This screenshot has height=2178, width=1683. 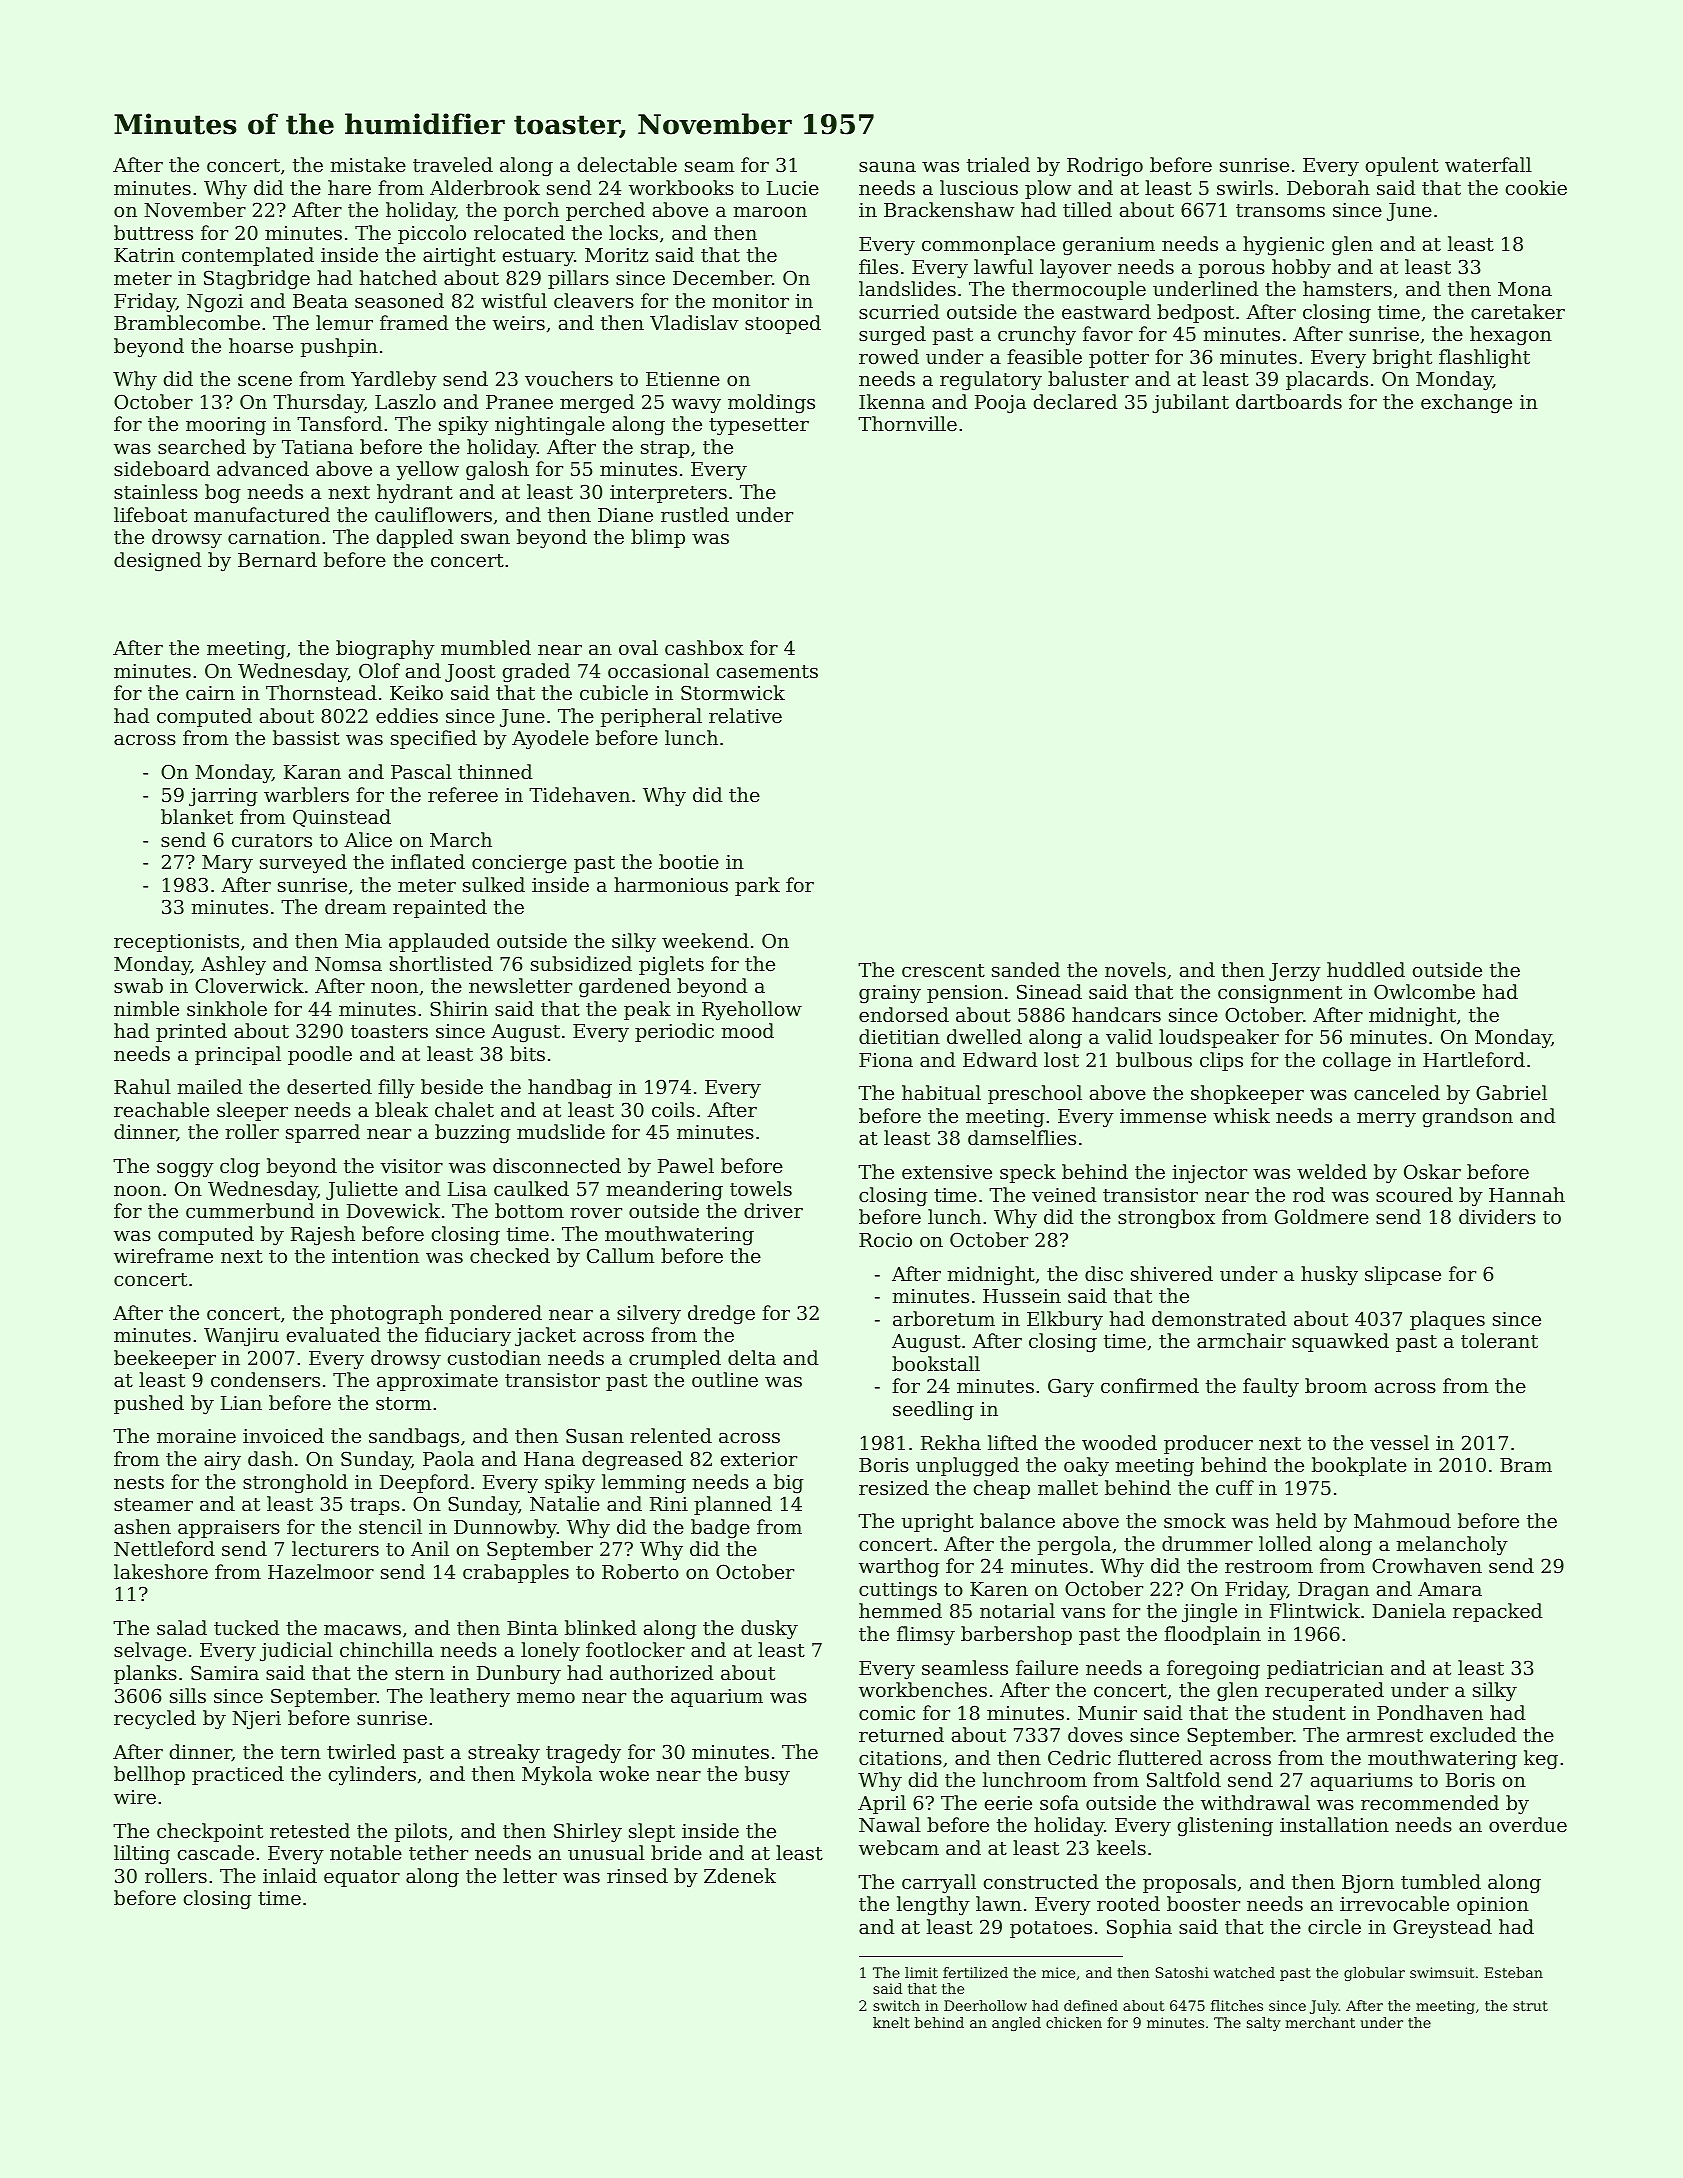 I want to click on waterfall, so click(x=1488, y=164).
